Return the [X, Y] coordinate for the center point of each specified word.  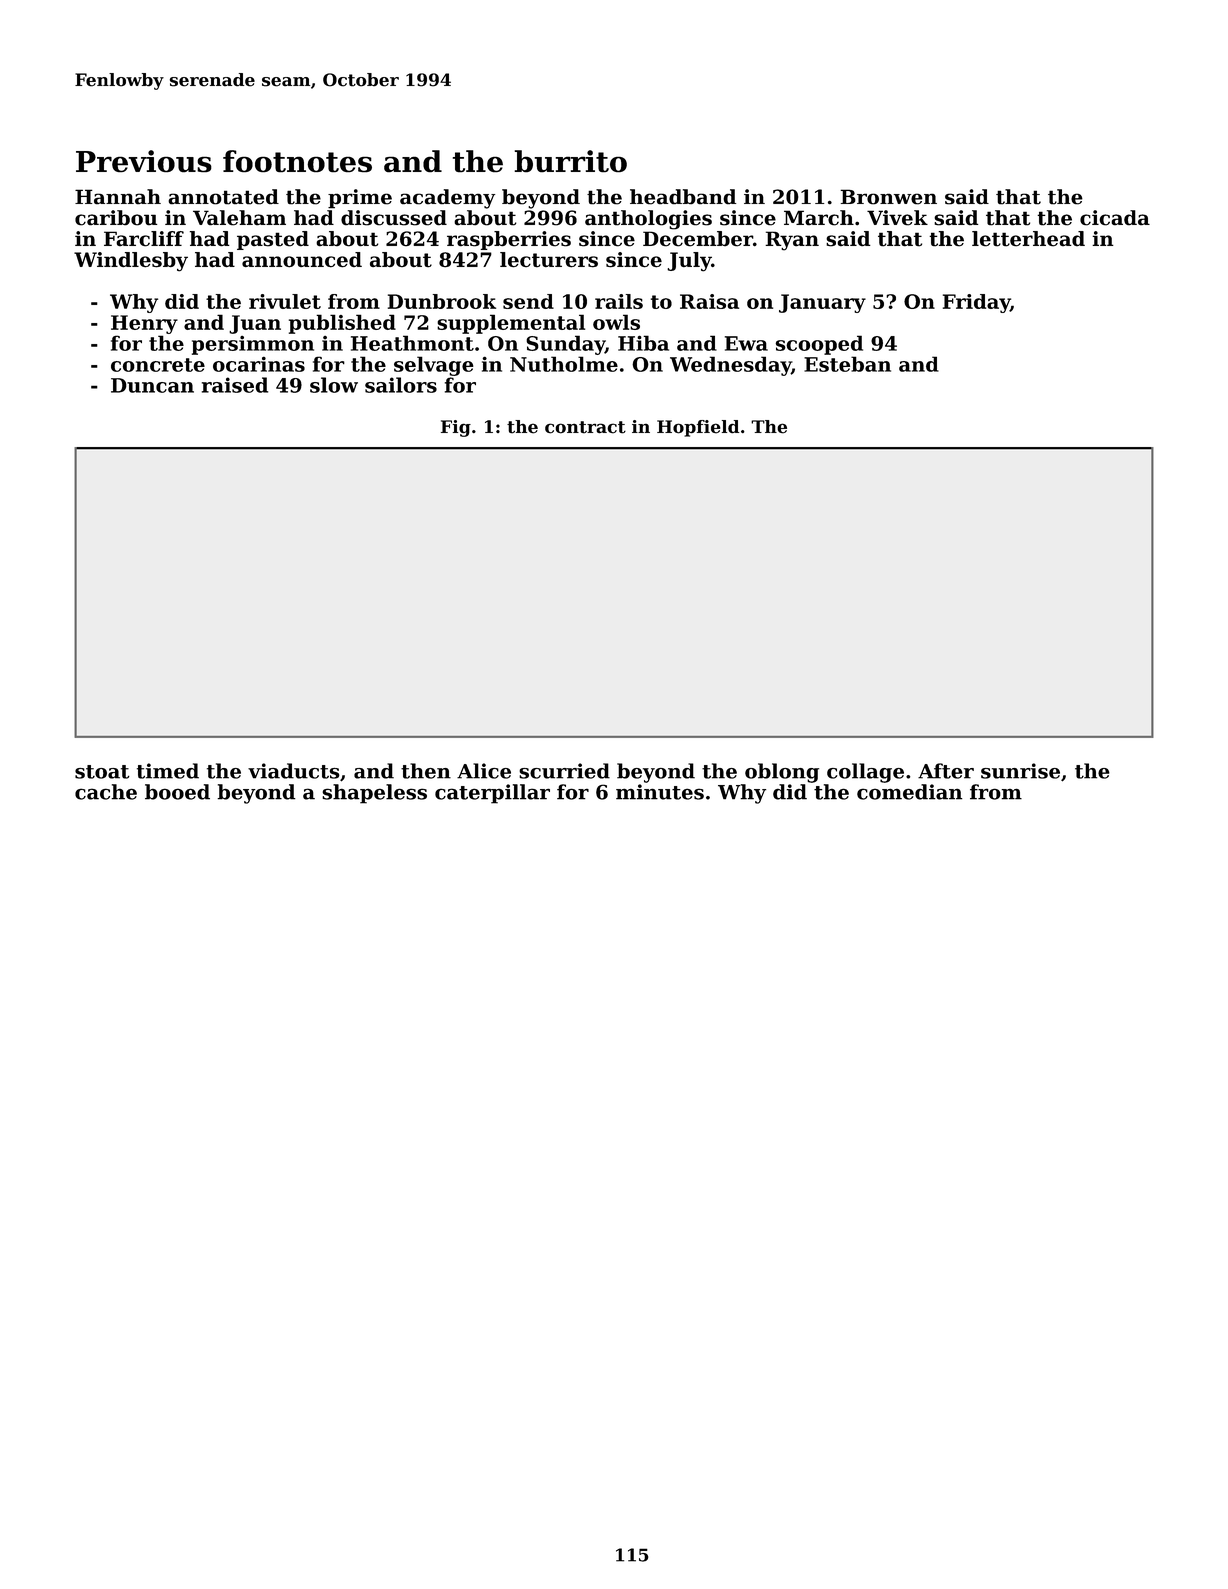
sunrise [1020, 771]
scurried [564, 771]
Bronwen [888, 197]
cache [106, 792]
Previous [144, 161]
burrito [570, 161]
